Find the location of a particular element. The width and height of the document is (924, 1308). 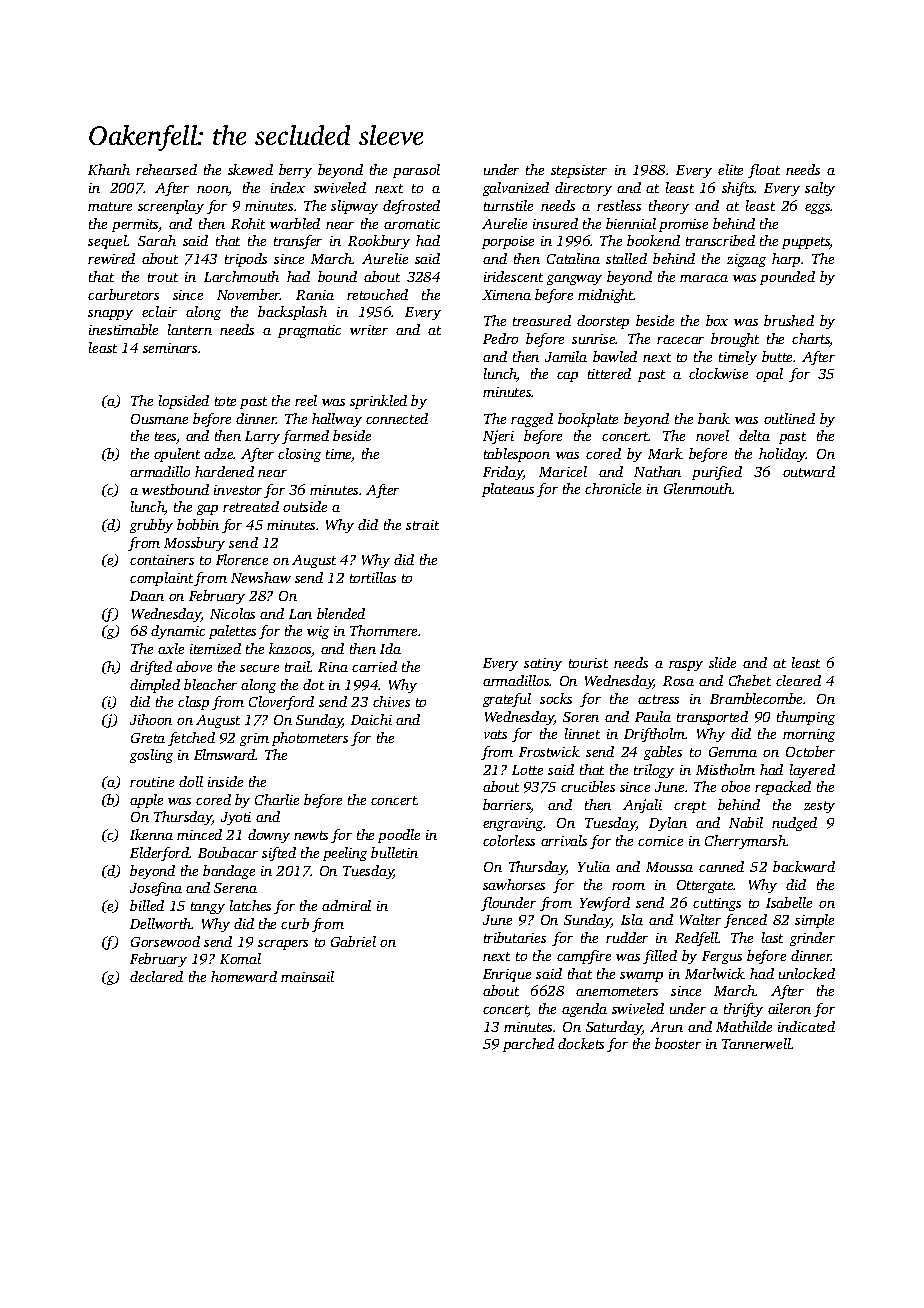

Njeri is located at coordinates (498, 437).
